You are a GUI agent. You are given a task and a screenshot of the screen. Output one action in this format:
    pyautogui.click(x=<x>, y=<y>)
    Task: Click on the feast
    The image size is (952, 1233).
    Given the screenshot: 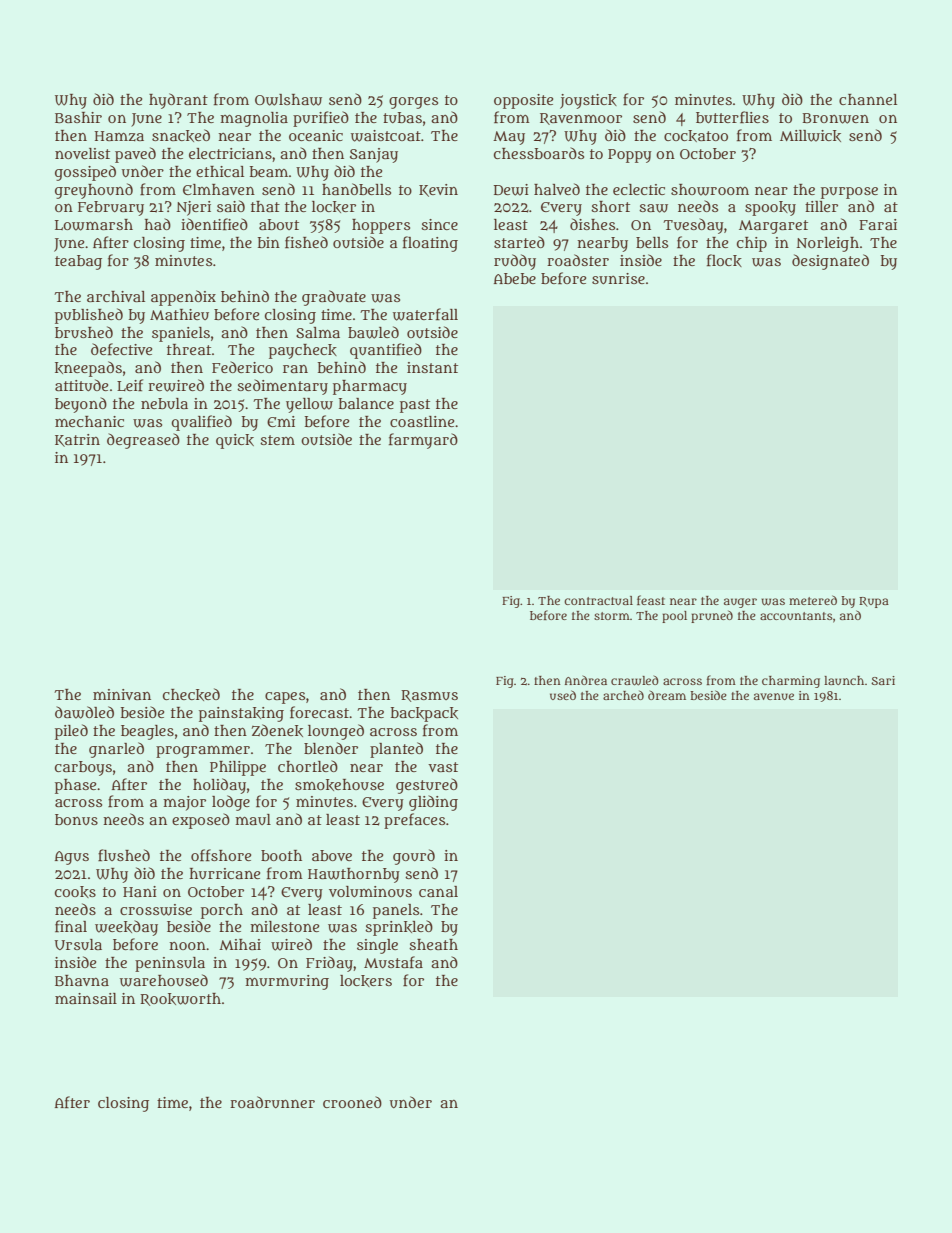 What is the action you would take?
    pyautogui.click(x=651, y=600)
